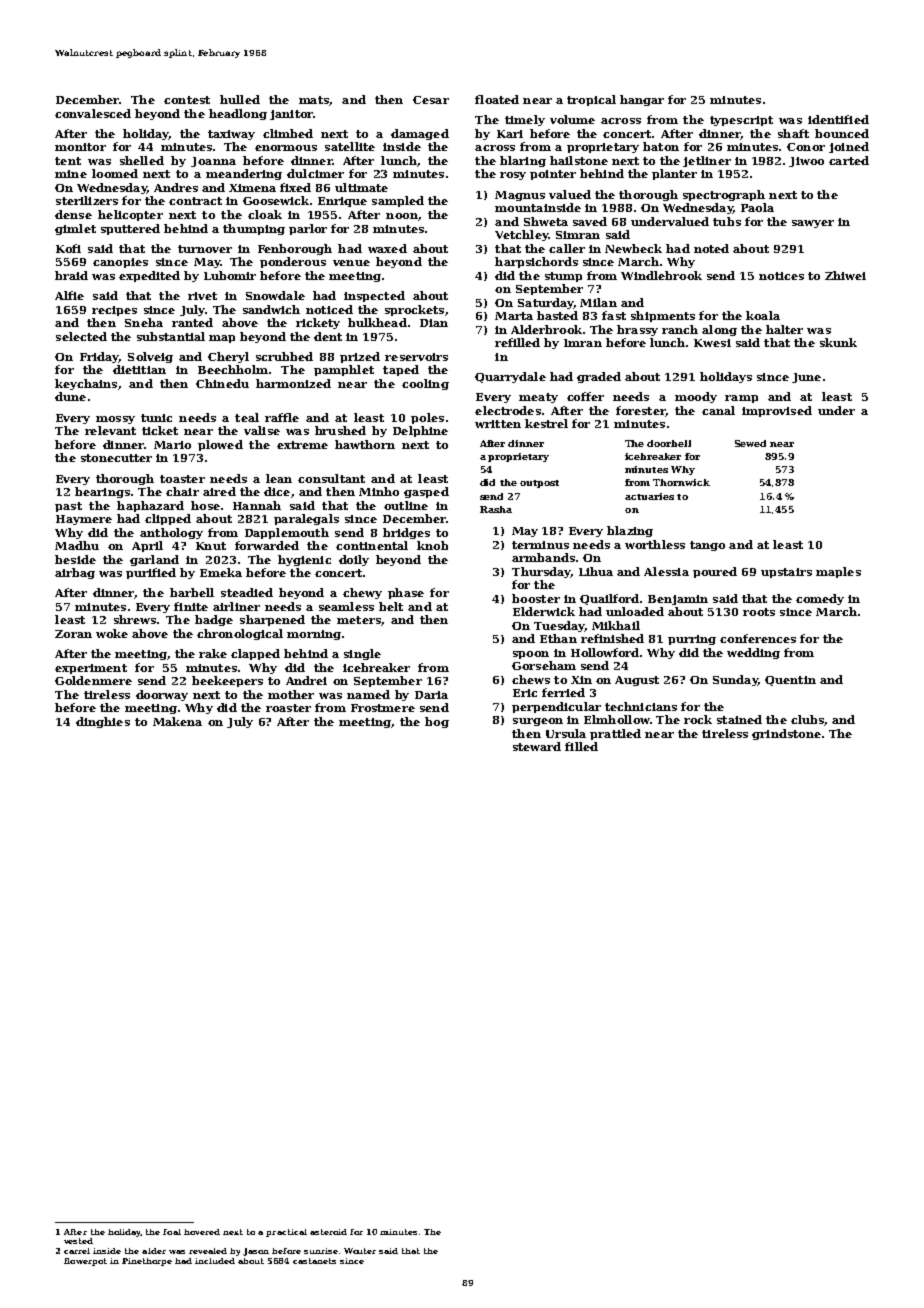 This screenshot has height=1308, width=924. I want to click on flowerpot, so click(85, 1262).
